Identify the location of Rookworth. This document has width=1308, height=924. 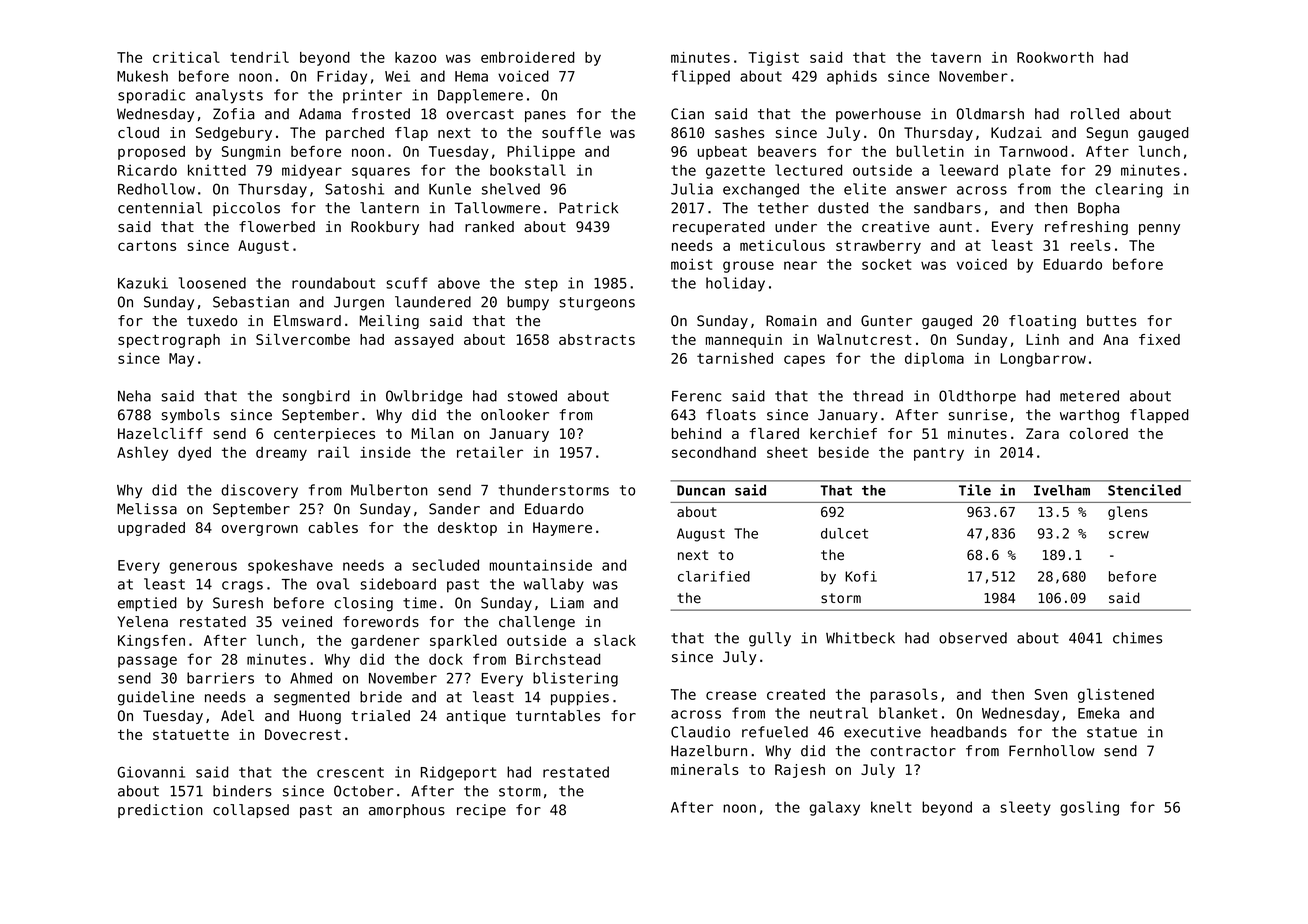
(1055, 57).
